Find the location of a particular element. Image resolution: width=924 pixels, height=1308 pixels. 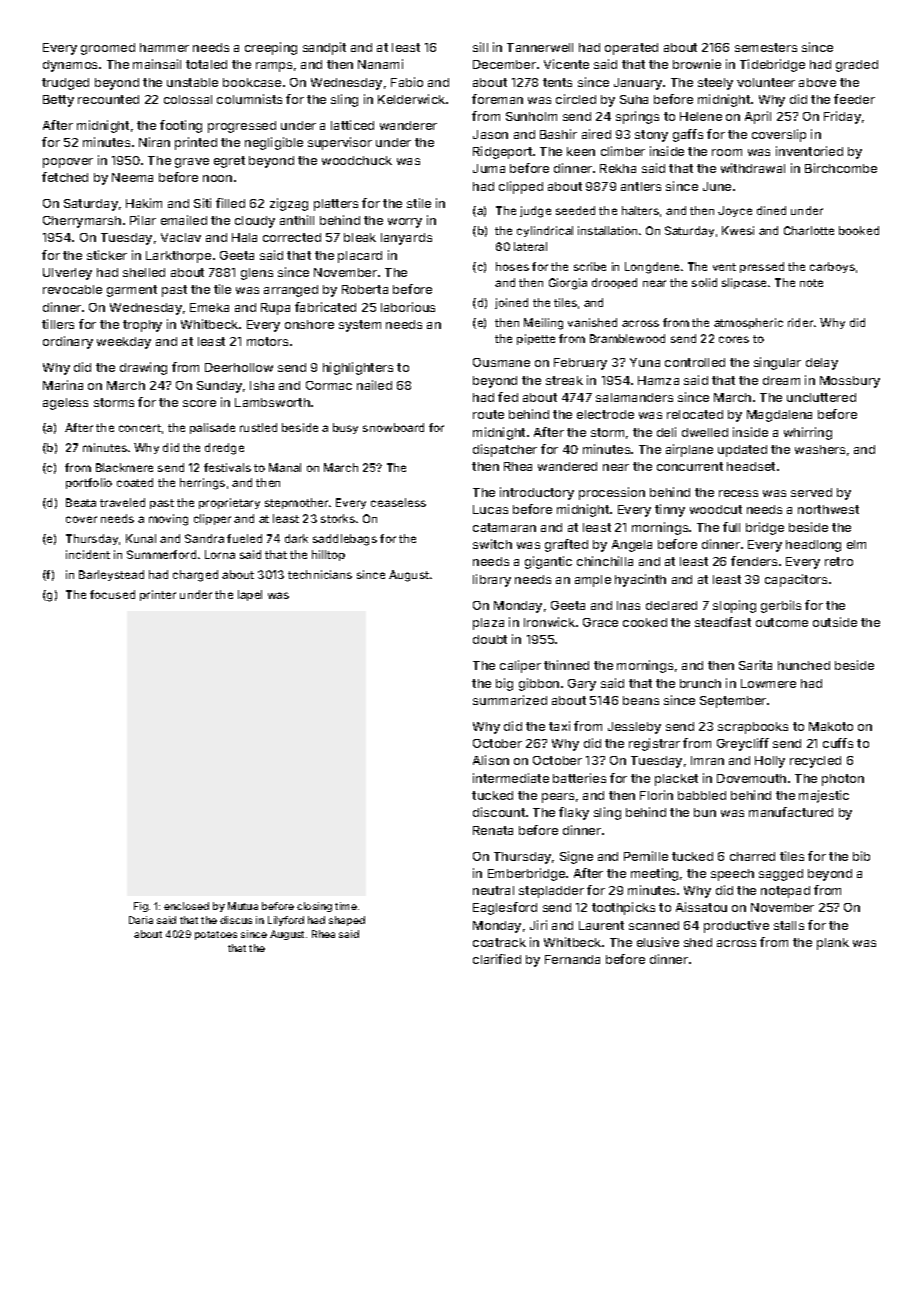

Larkthorpe is located at coordinates (178, 257).
